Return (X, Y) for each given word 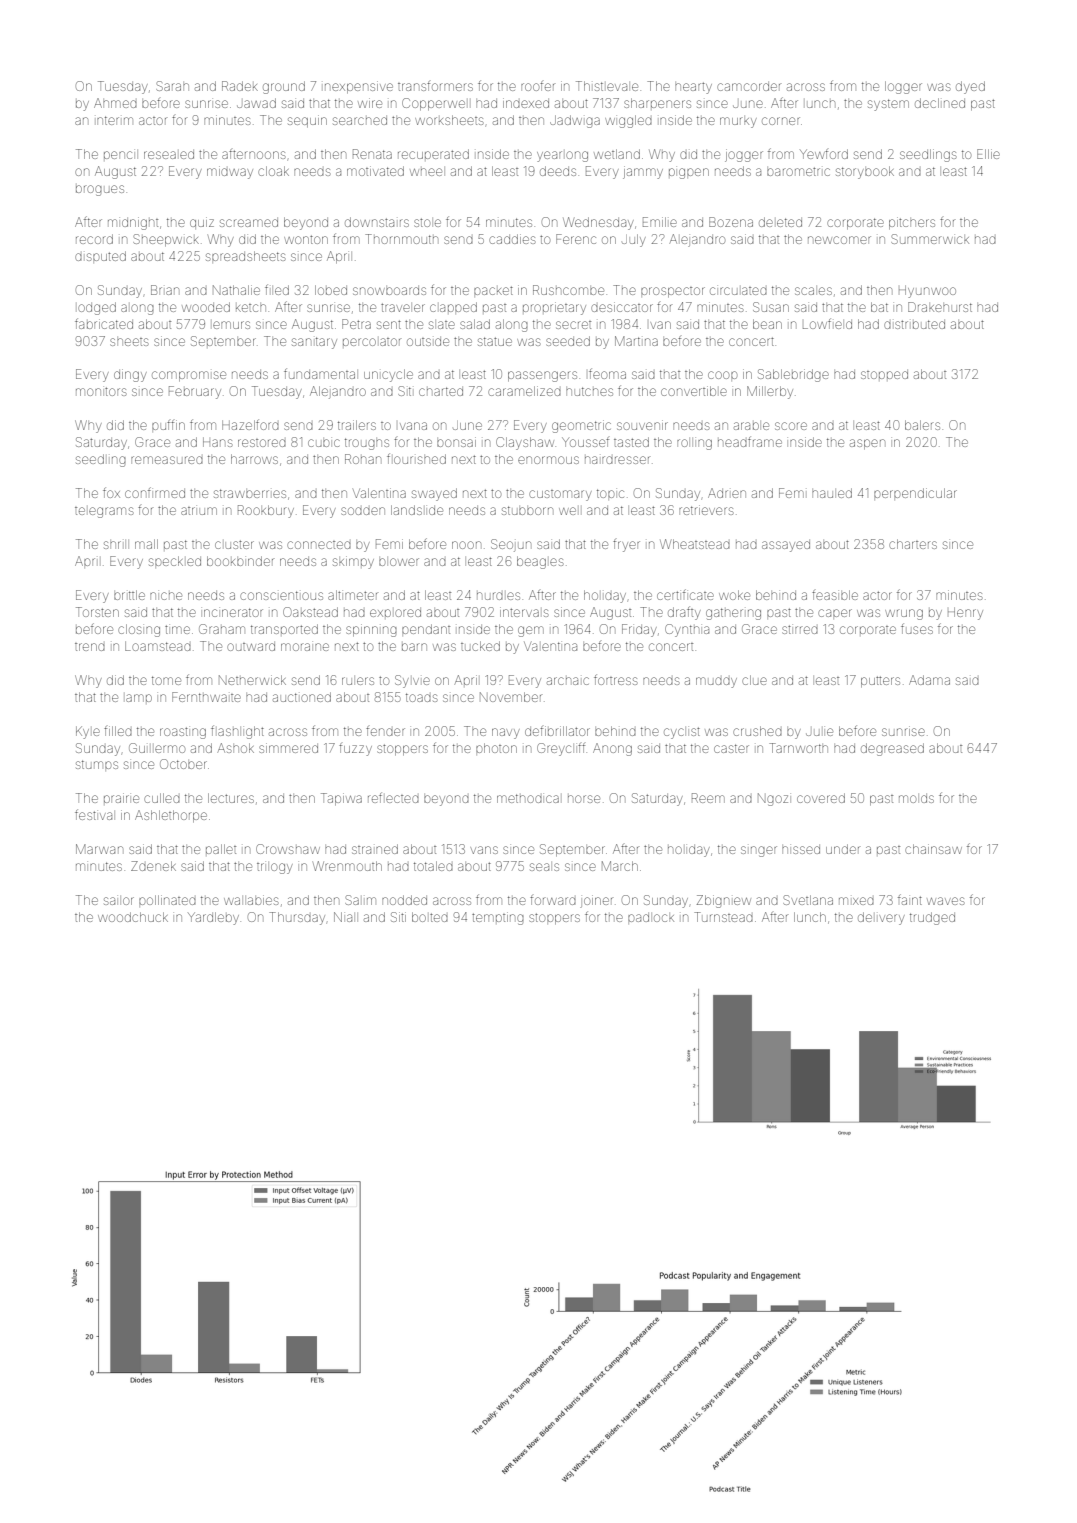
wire (370, 103)
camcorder (749, 86)
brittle (129, 595)
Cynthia (687, 630)
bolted (430, 917)
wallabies (251, 900)
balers (922, 425)
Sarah (172, 86)
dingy (130, 375)
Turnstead (723, 917)
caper (835, 613)
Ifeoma (607, 373)
